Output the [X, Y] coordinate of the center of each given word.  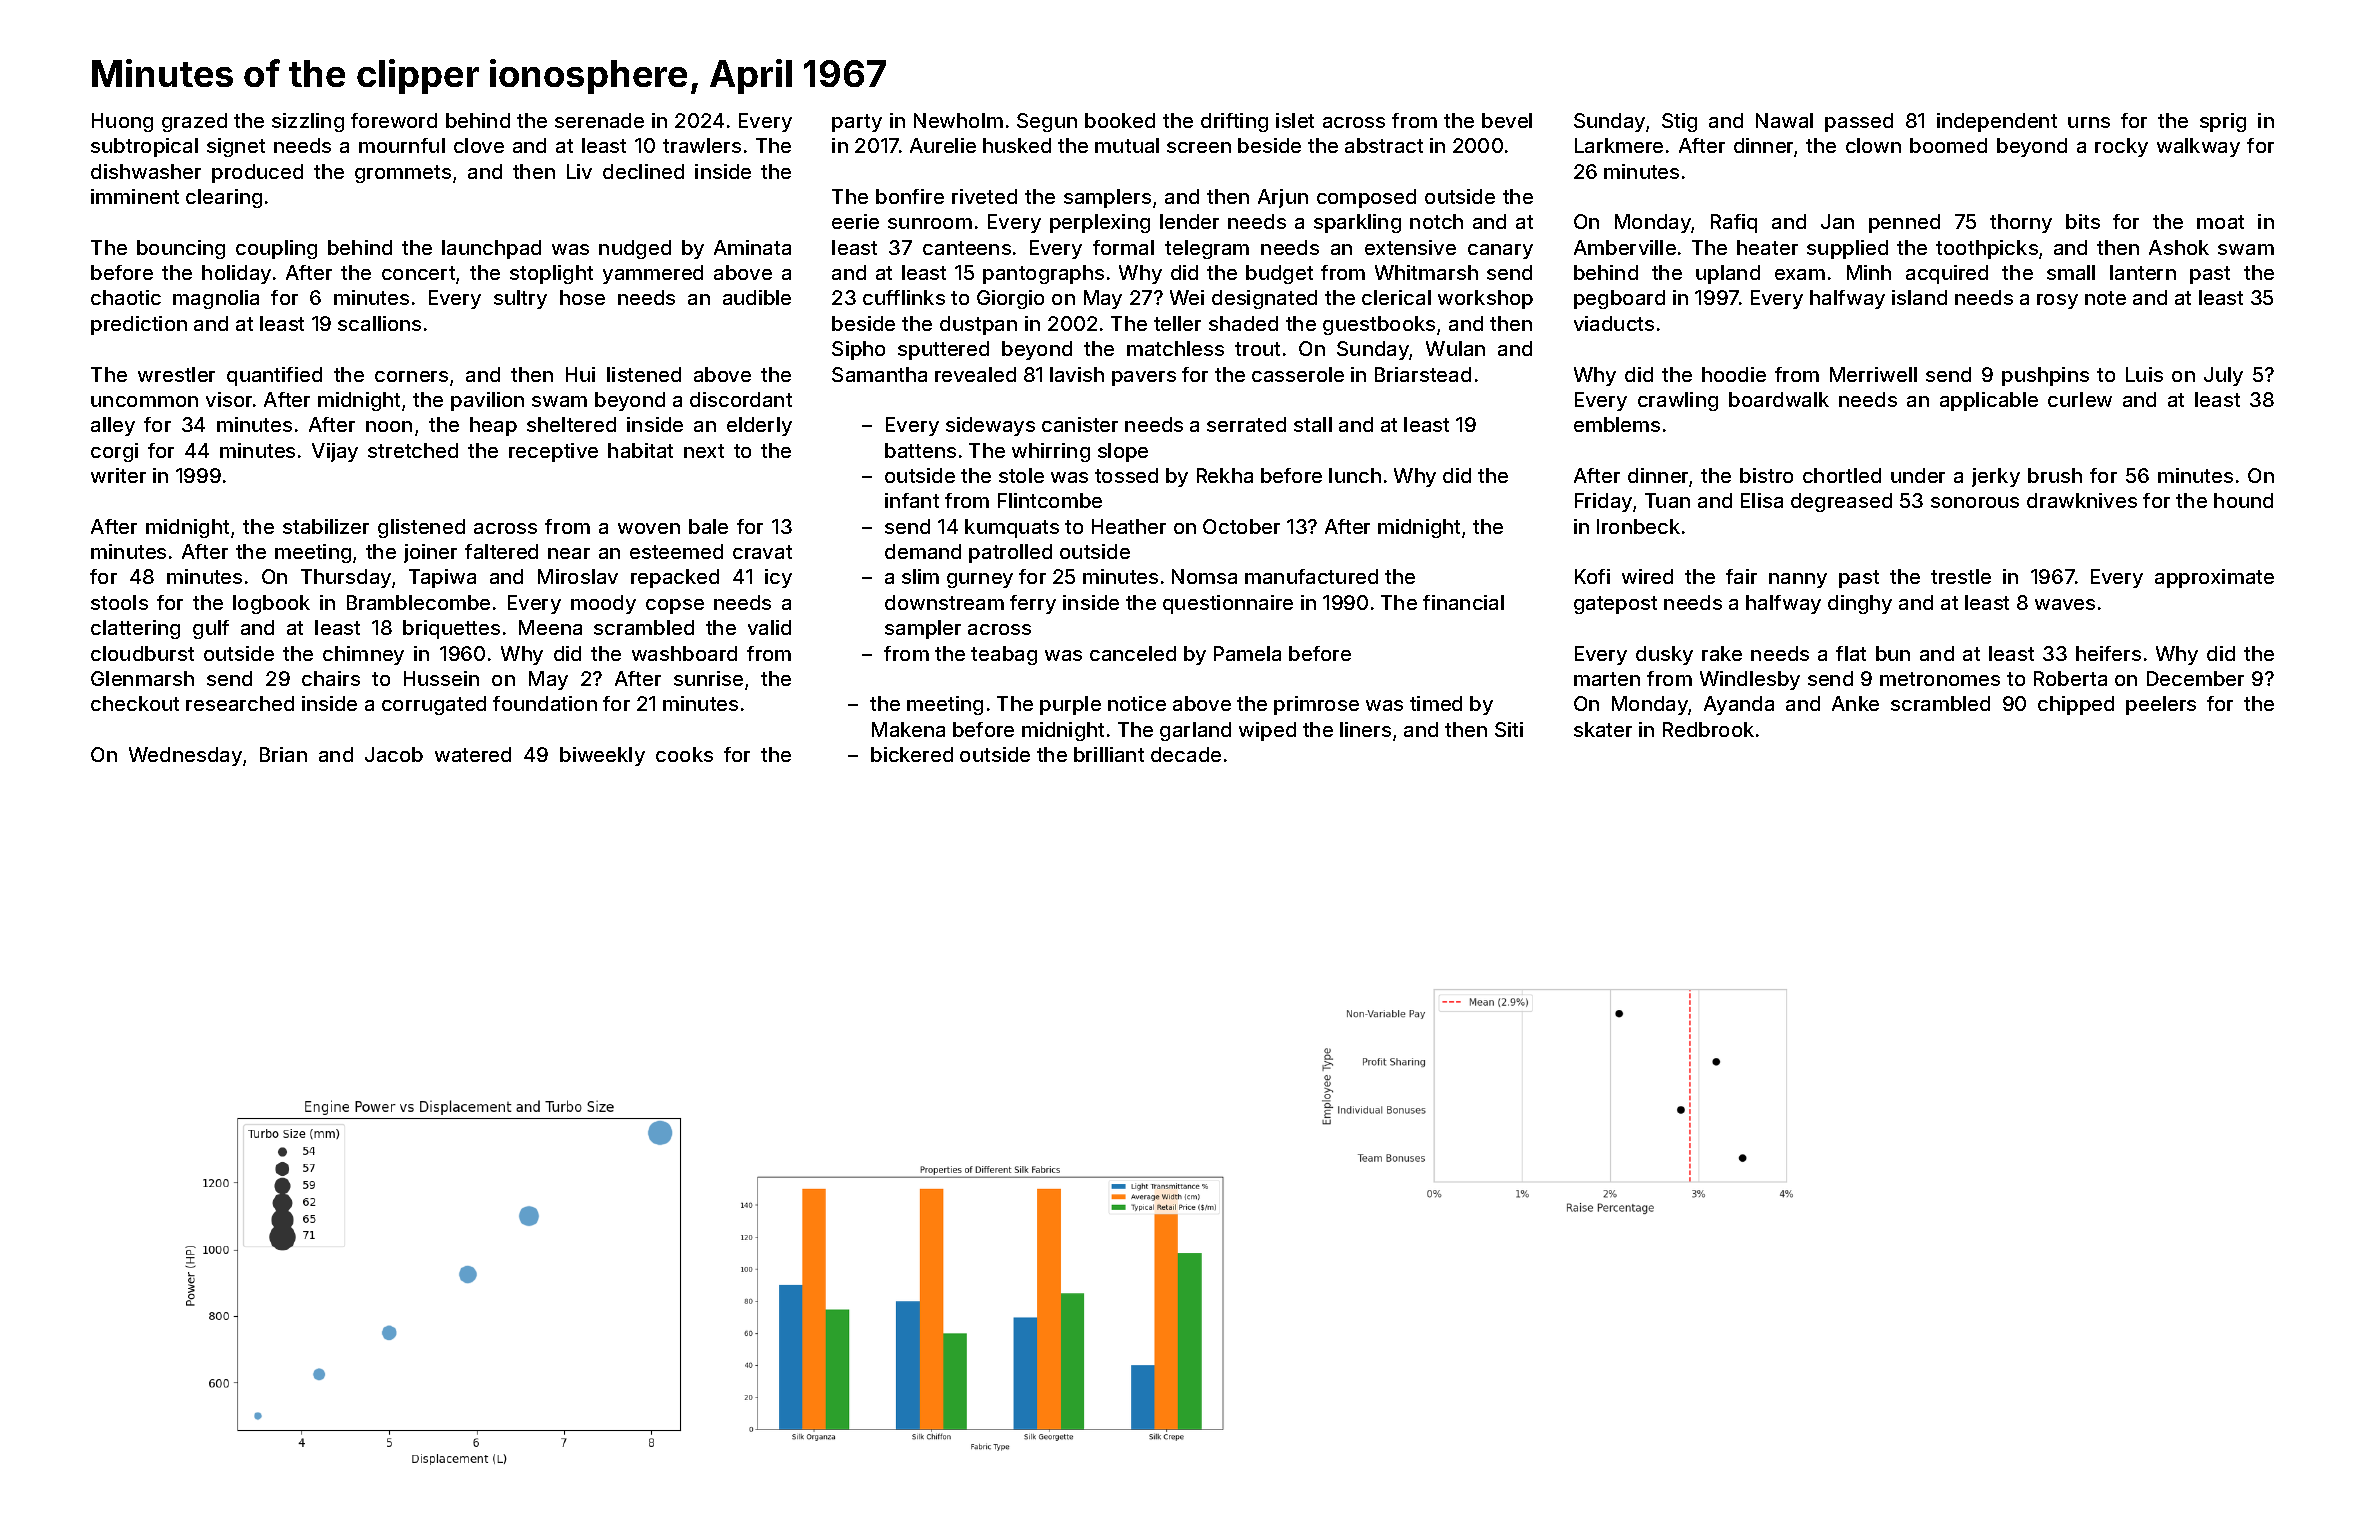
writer [118, 475]
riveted [984, 196]
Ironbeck [1638, 526]
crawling [1678, 401]
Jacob [394, 754]
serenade [599, 120]
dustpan [978, 325]
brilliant [1109, 754]
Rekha [1225, 475]
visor [229, 399]
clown [1873, 145]
